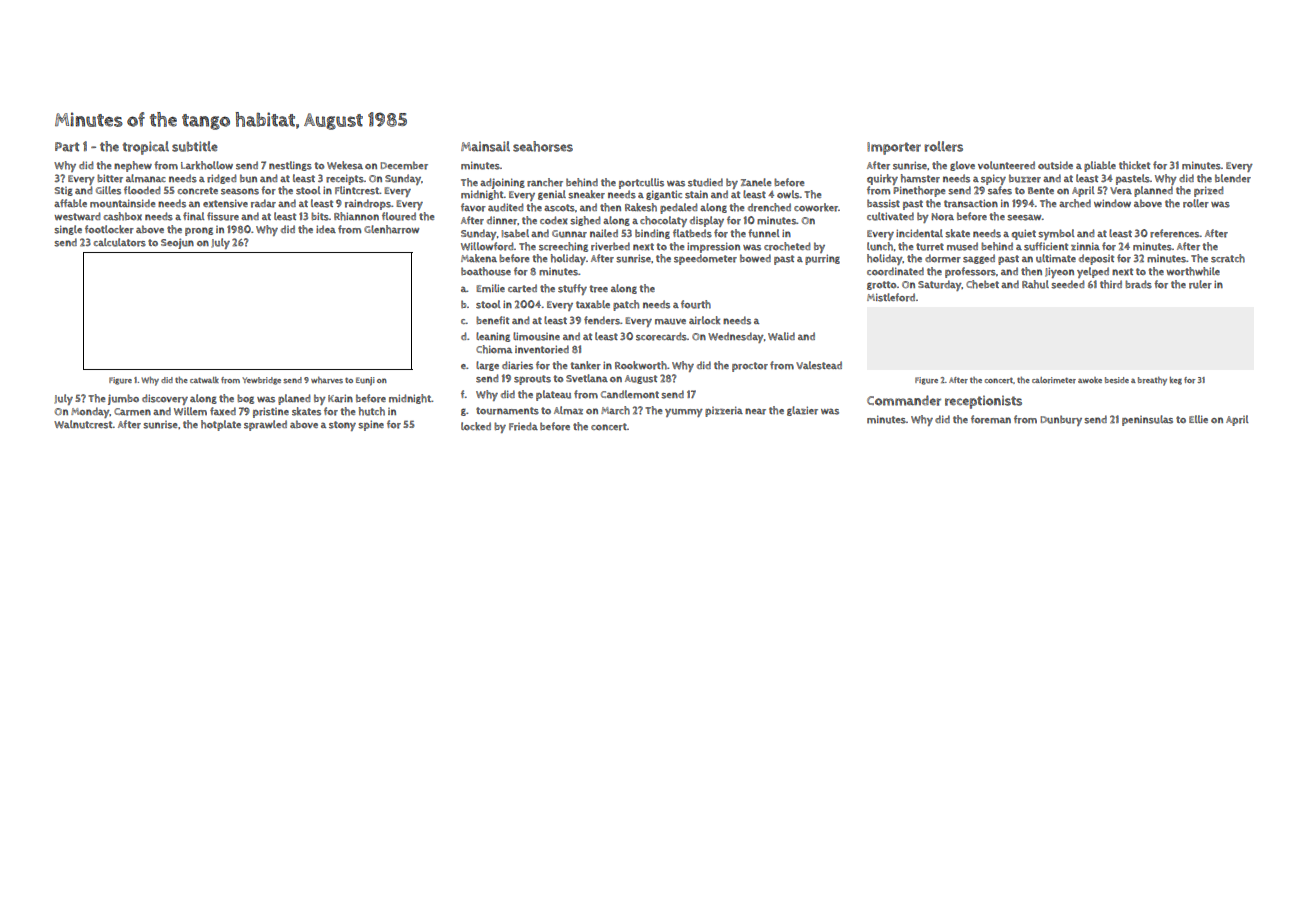  What do you see at coordinates (523, 426) in the page?
I see `Frieda` at bounding box center [523, 426].
